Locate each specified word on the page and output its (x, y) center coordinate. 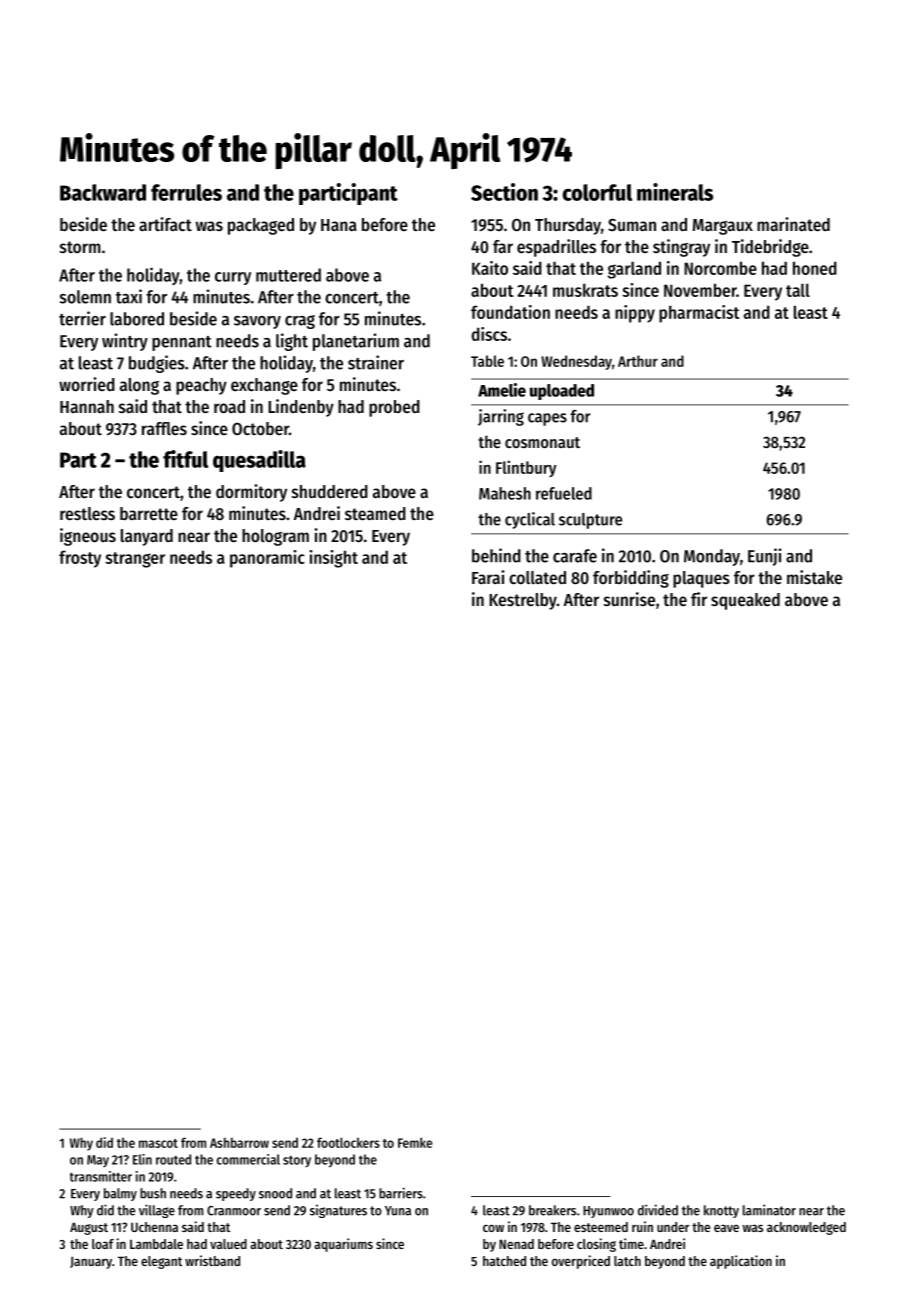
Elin (142, 1159)
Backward (103, 192)
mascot (158, 1143)
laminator (769, 1210)
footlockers (348, 1142)
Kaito (490, 268)
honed (815, 268)
